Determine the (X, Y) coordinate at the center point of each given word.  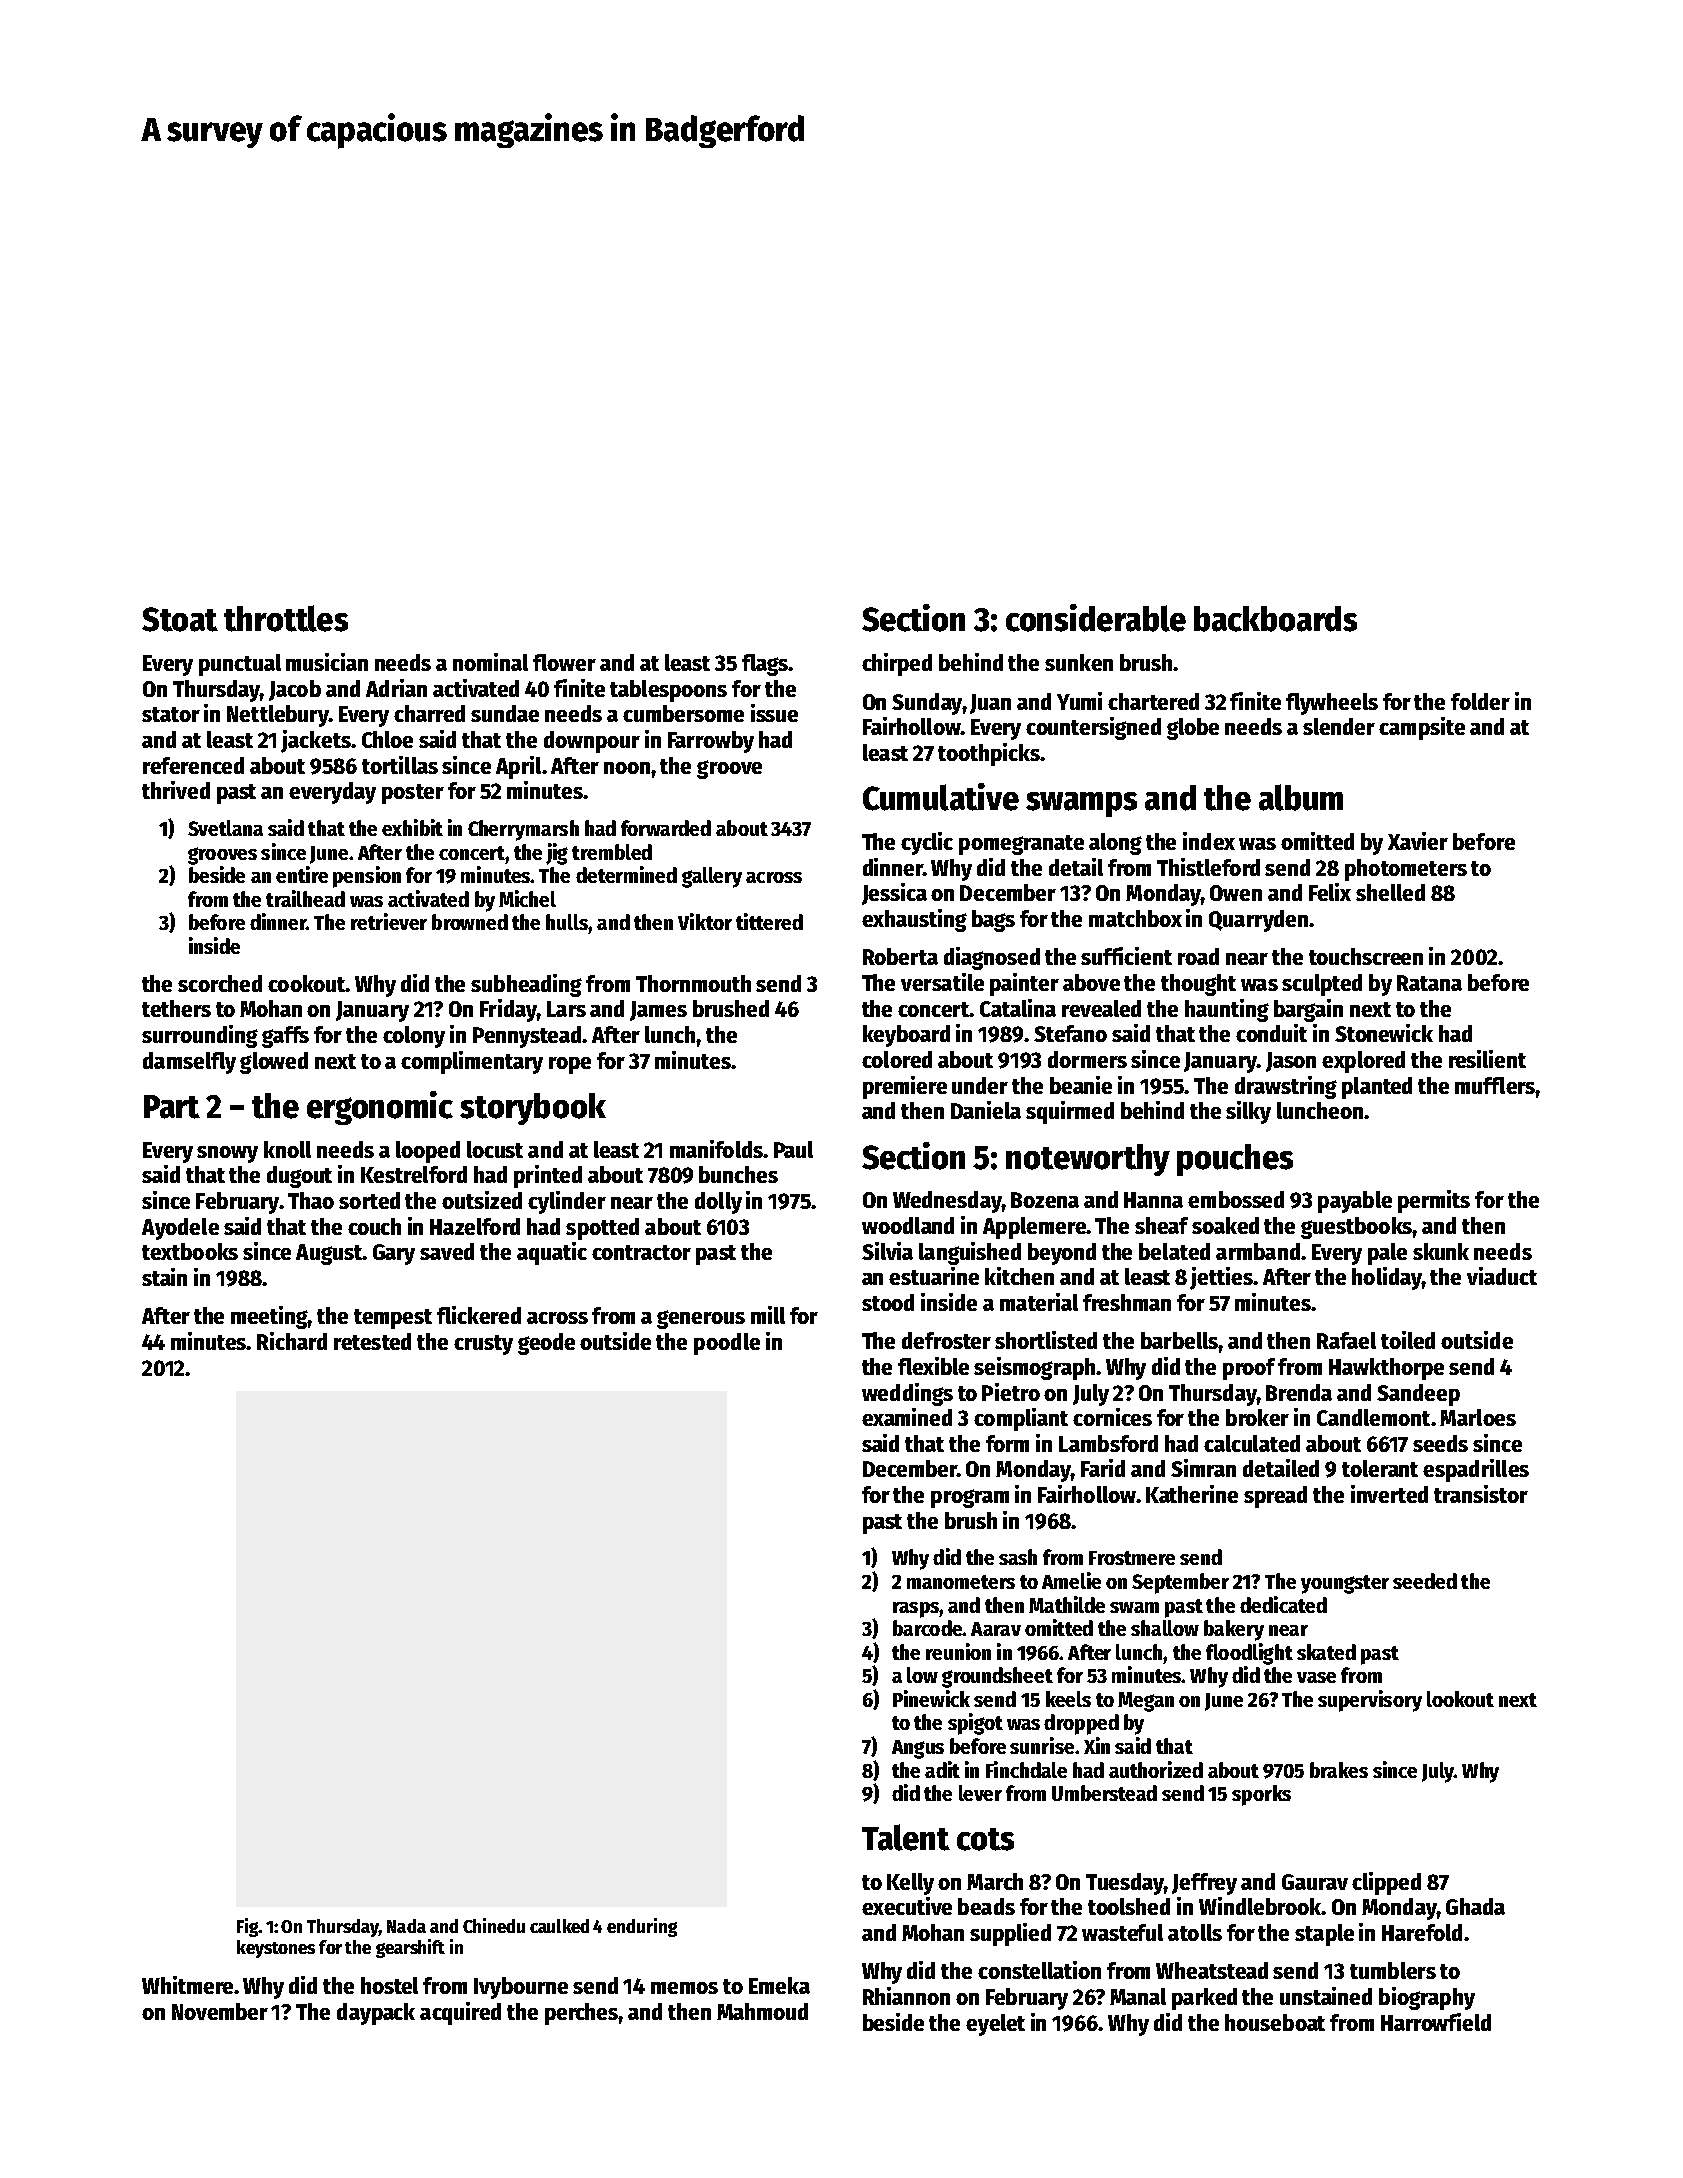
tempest (393, 1319)
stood (888, 1302)
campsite (1422, 728)
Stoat (180, 619)
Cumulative (941, 797)
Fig (248, 1927)
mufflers (1495, 1085)
